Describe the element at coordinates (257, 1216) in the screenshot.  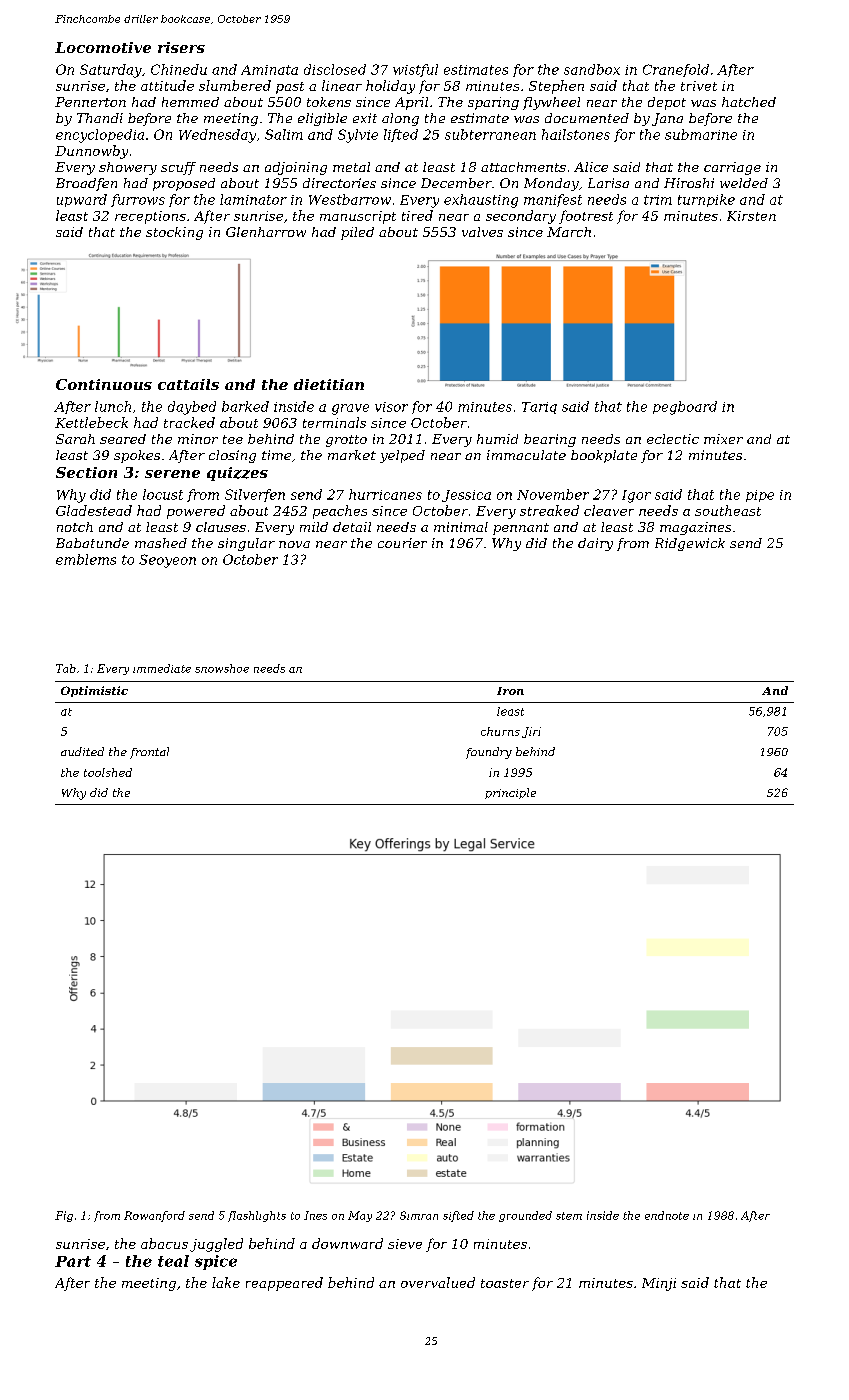
I see `flashlights` at that location.
